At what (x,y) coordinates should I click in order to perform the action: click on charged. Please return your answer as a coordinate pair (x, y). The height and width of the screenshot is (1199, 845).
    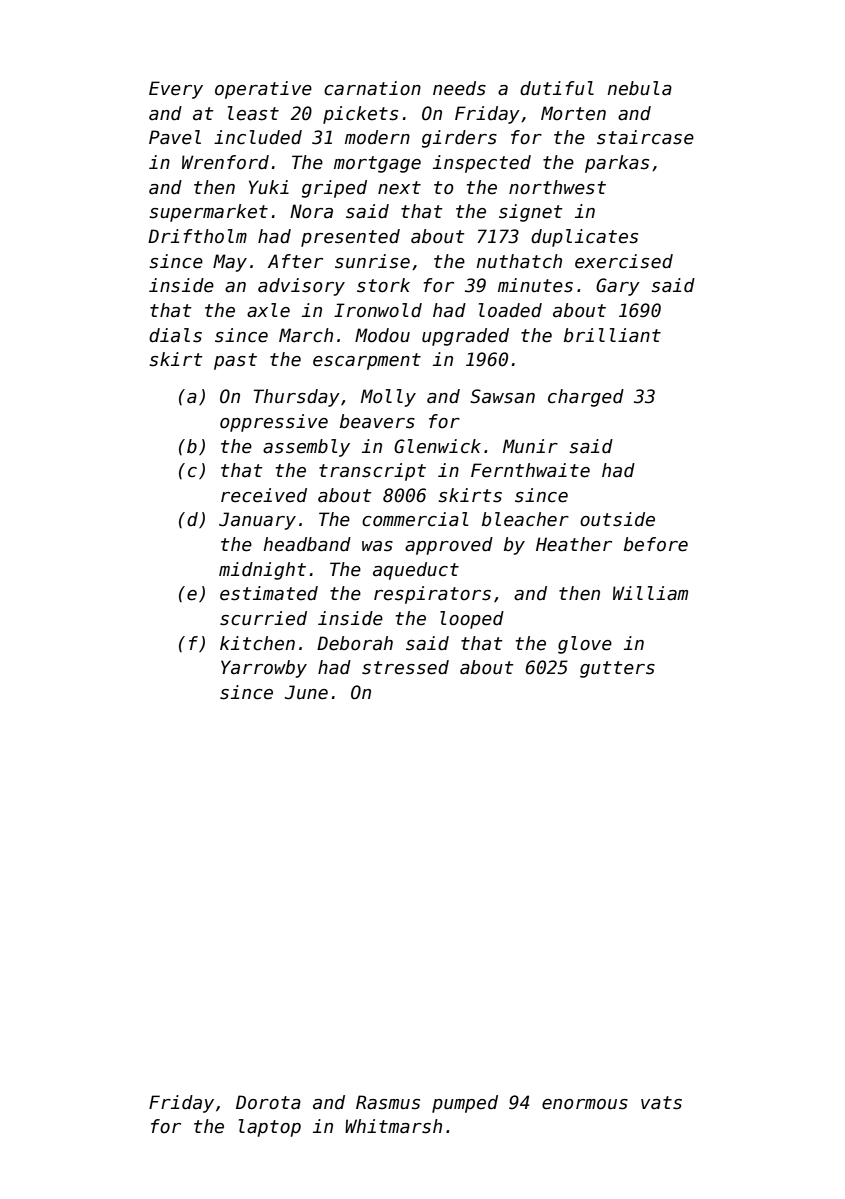
    Looking at the image, I should click on (586, 398).
